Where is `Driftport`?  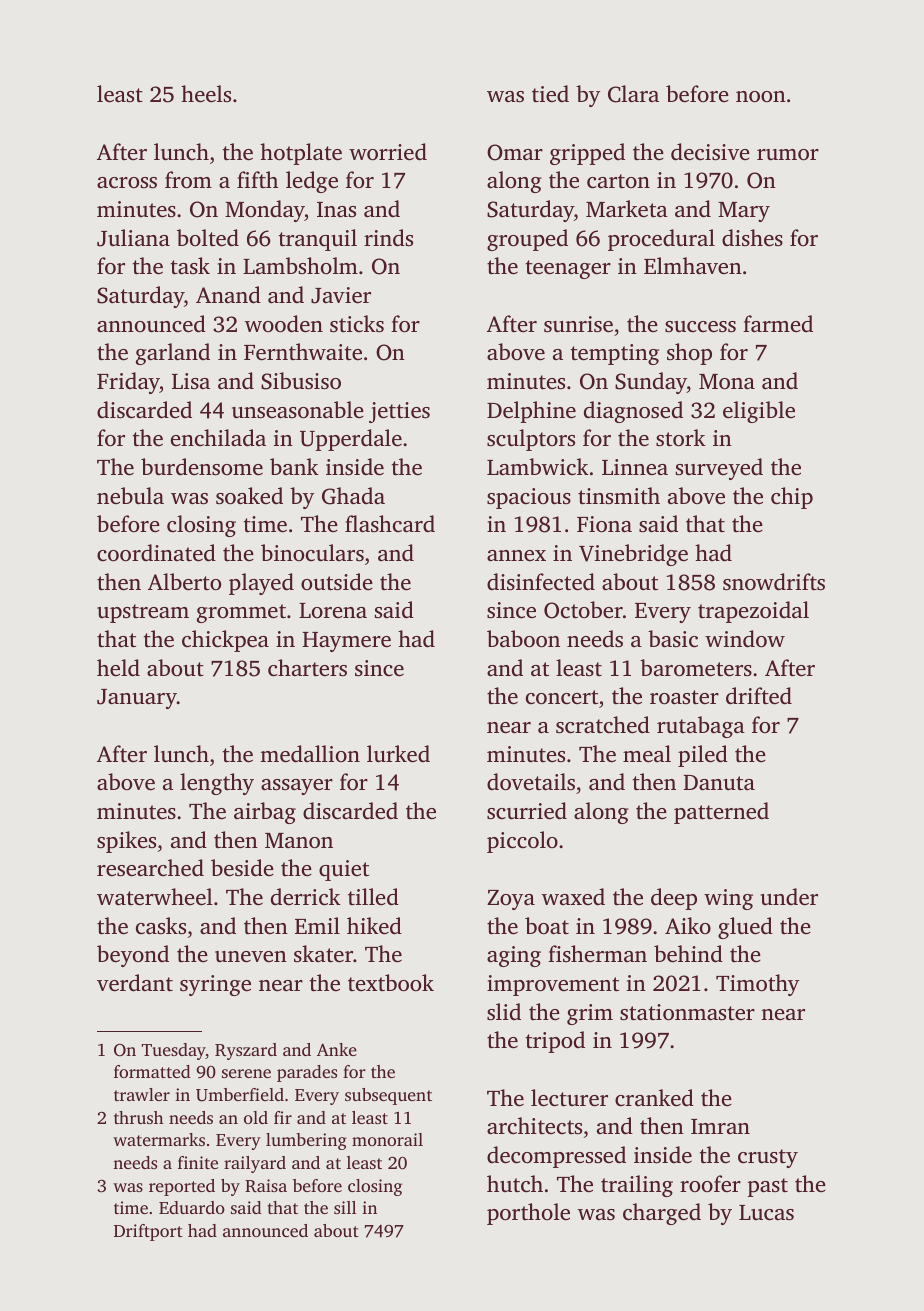
Driftport is located at coordinates (148, 1232).
